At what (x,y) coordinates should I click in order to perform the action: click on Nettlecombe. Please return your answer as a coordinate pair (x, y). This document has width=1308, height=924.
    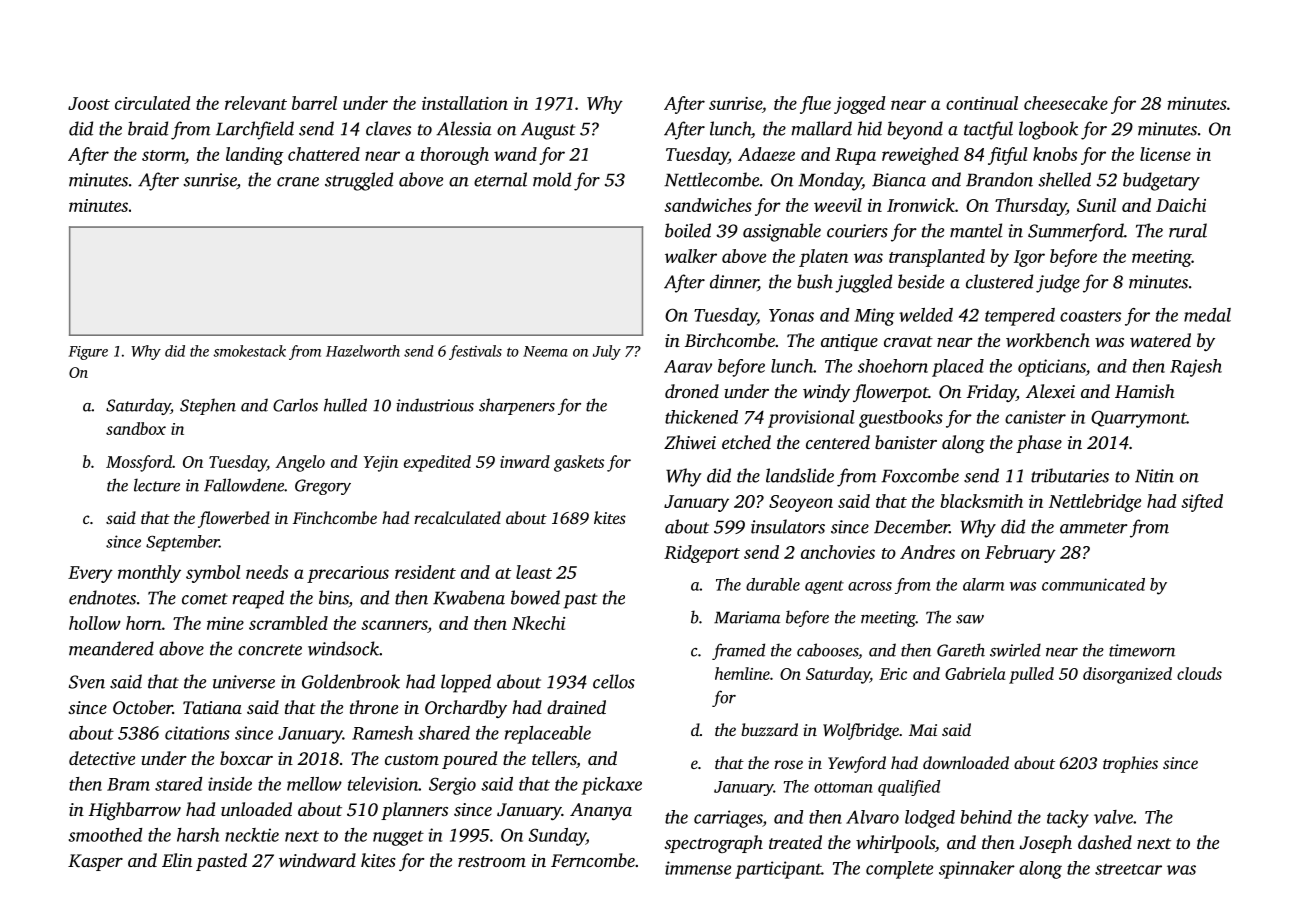
    Looking at the image, I should click on (711, 179).
